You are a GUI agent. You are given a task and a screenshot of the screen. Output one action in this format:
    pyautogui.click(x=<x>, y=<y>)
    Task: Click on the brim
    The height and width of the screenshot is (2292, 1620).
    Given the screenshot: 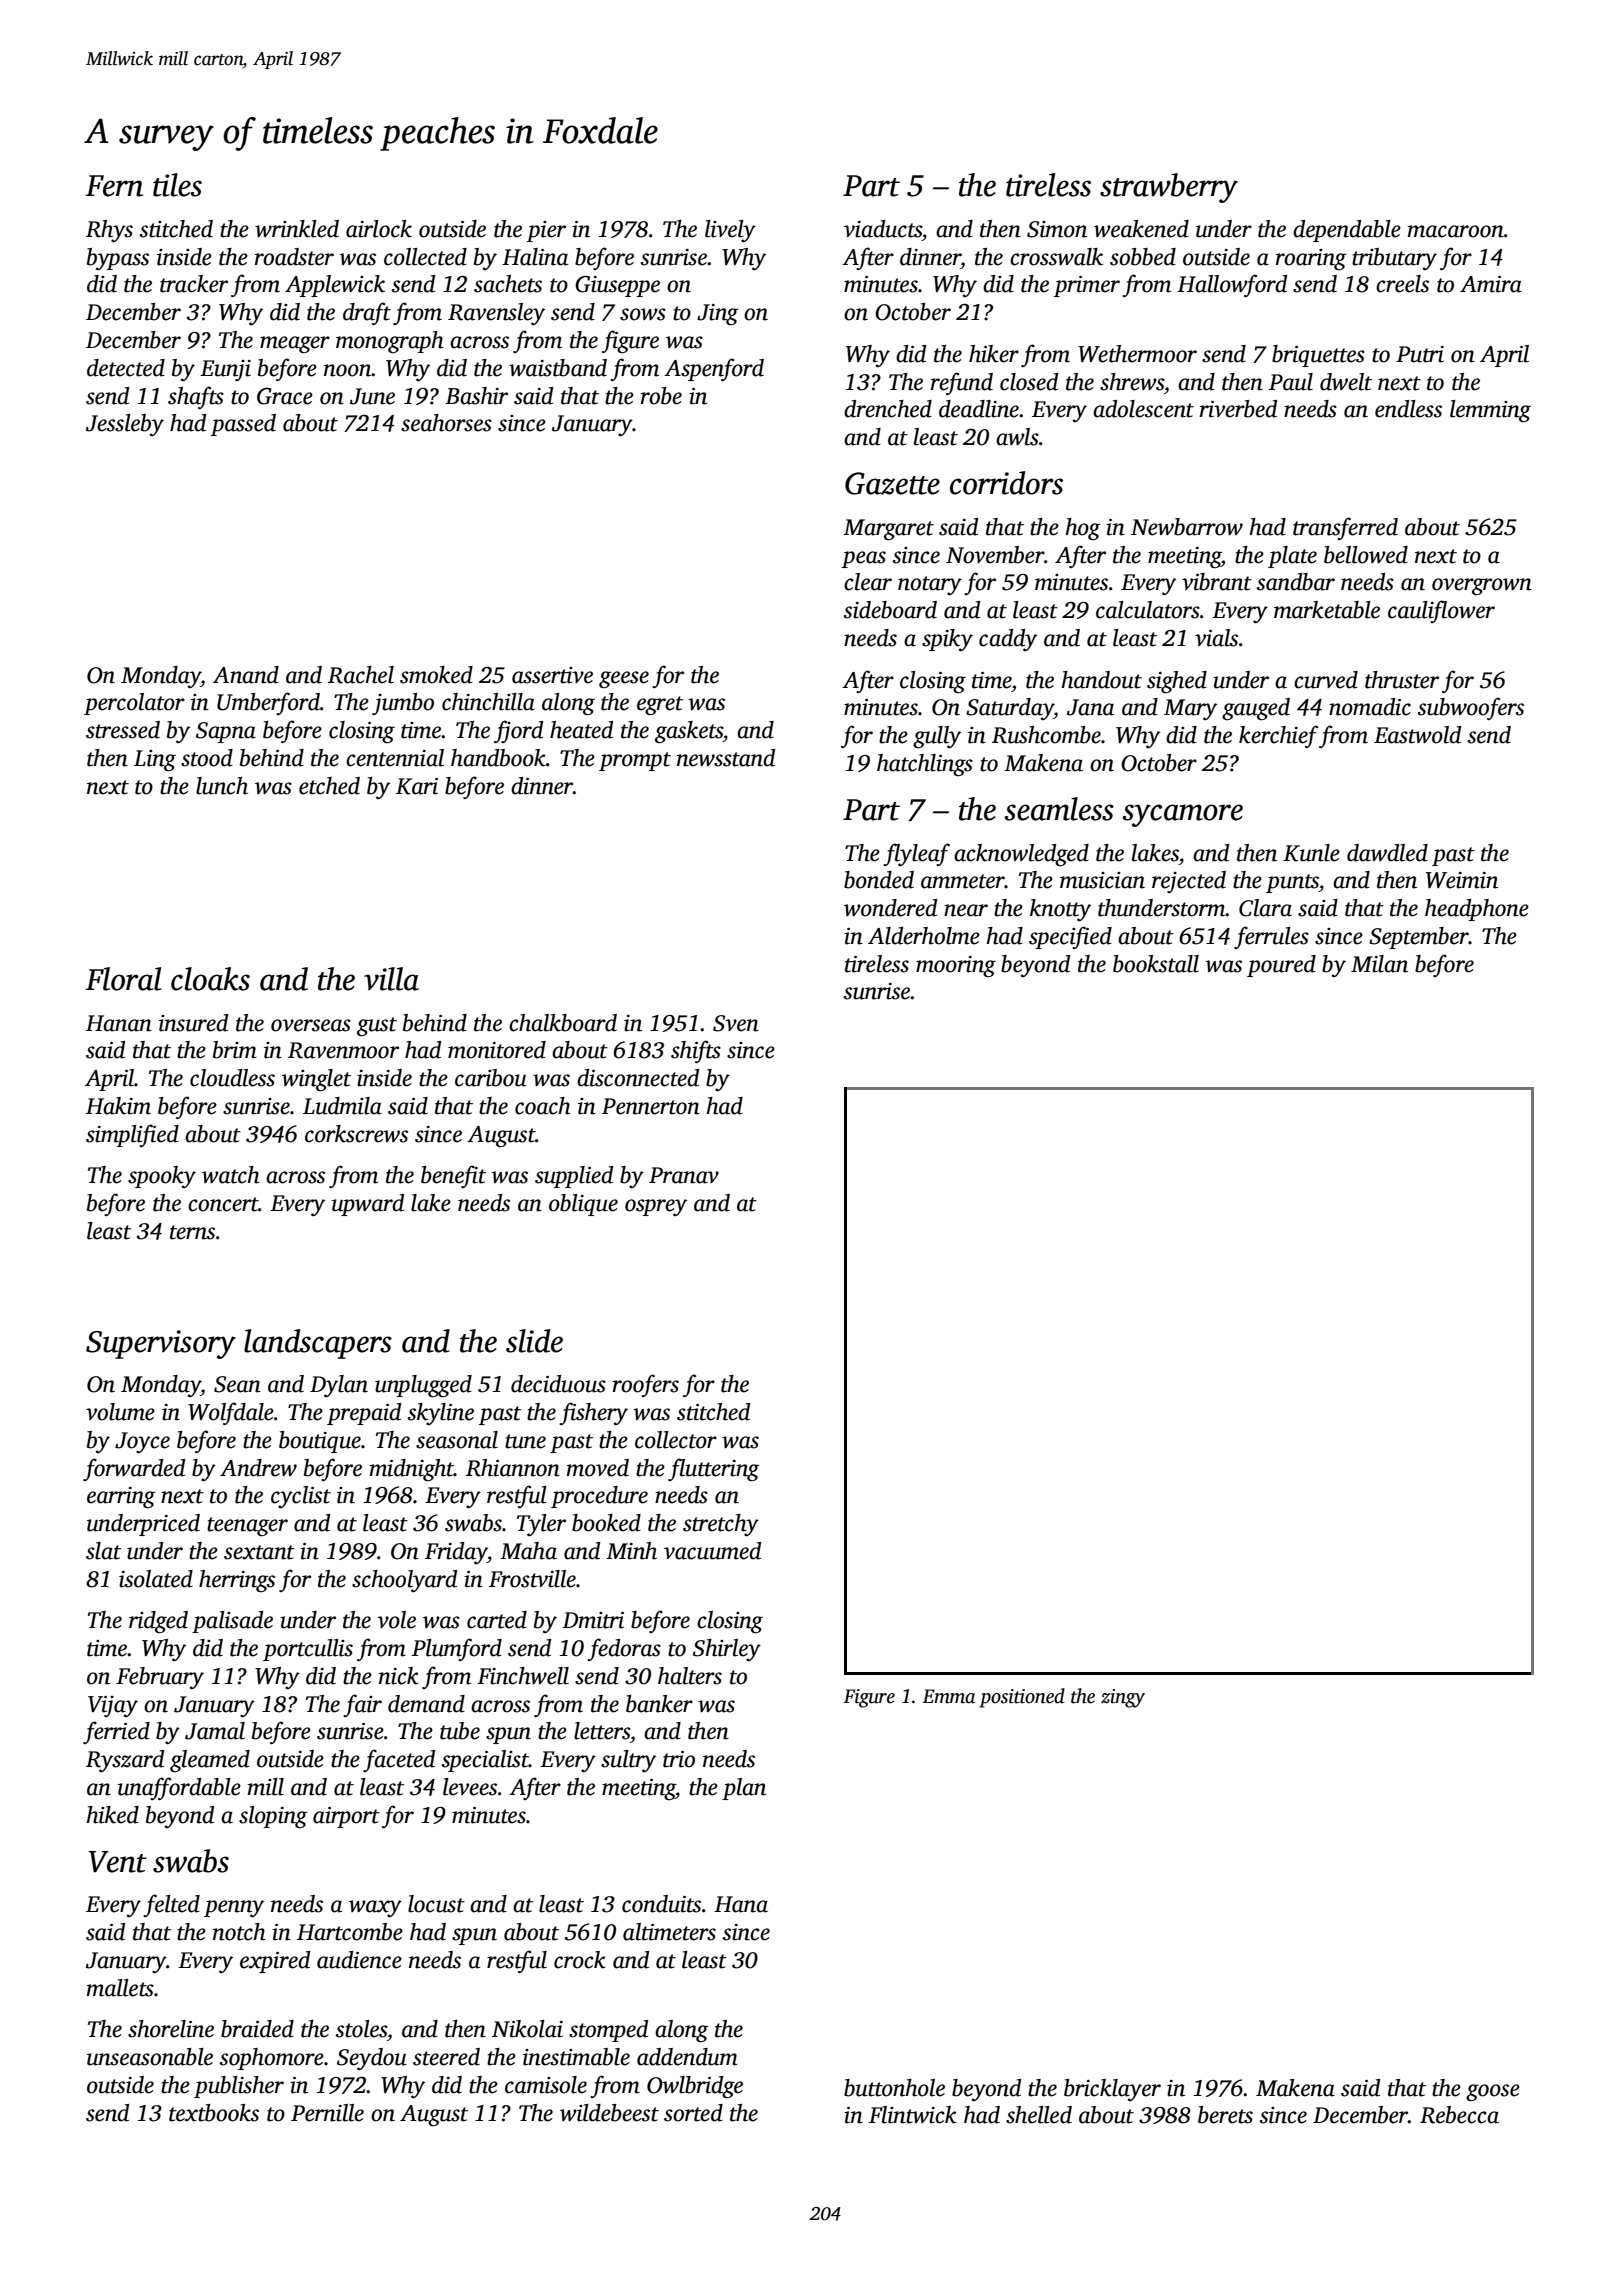 What is the action you would take?
    pyautogui.click(x=235, y=1050)
